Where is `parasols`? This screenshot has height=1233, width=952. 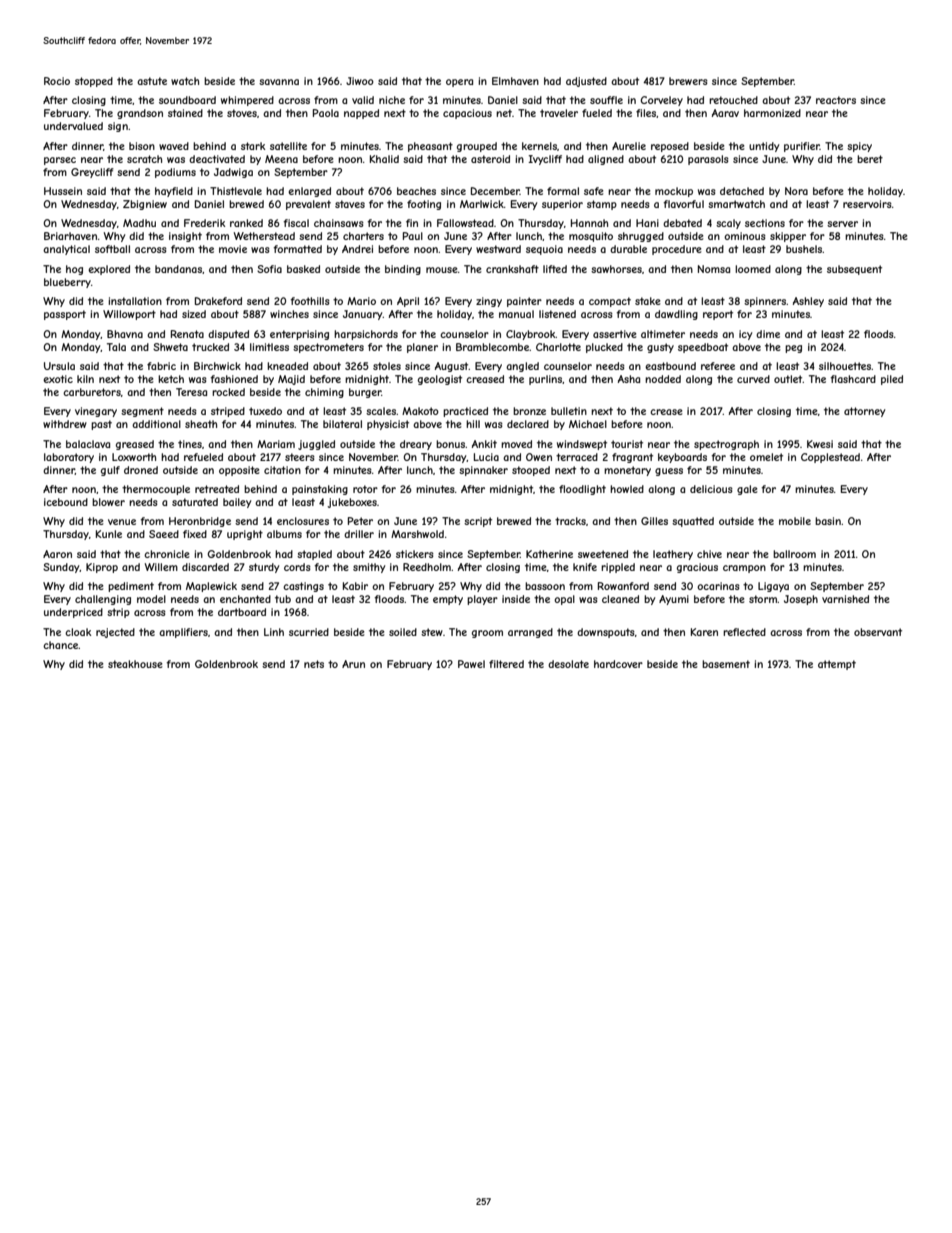
parasols is located at coordinates (708, 160).
